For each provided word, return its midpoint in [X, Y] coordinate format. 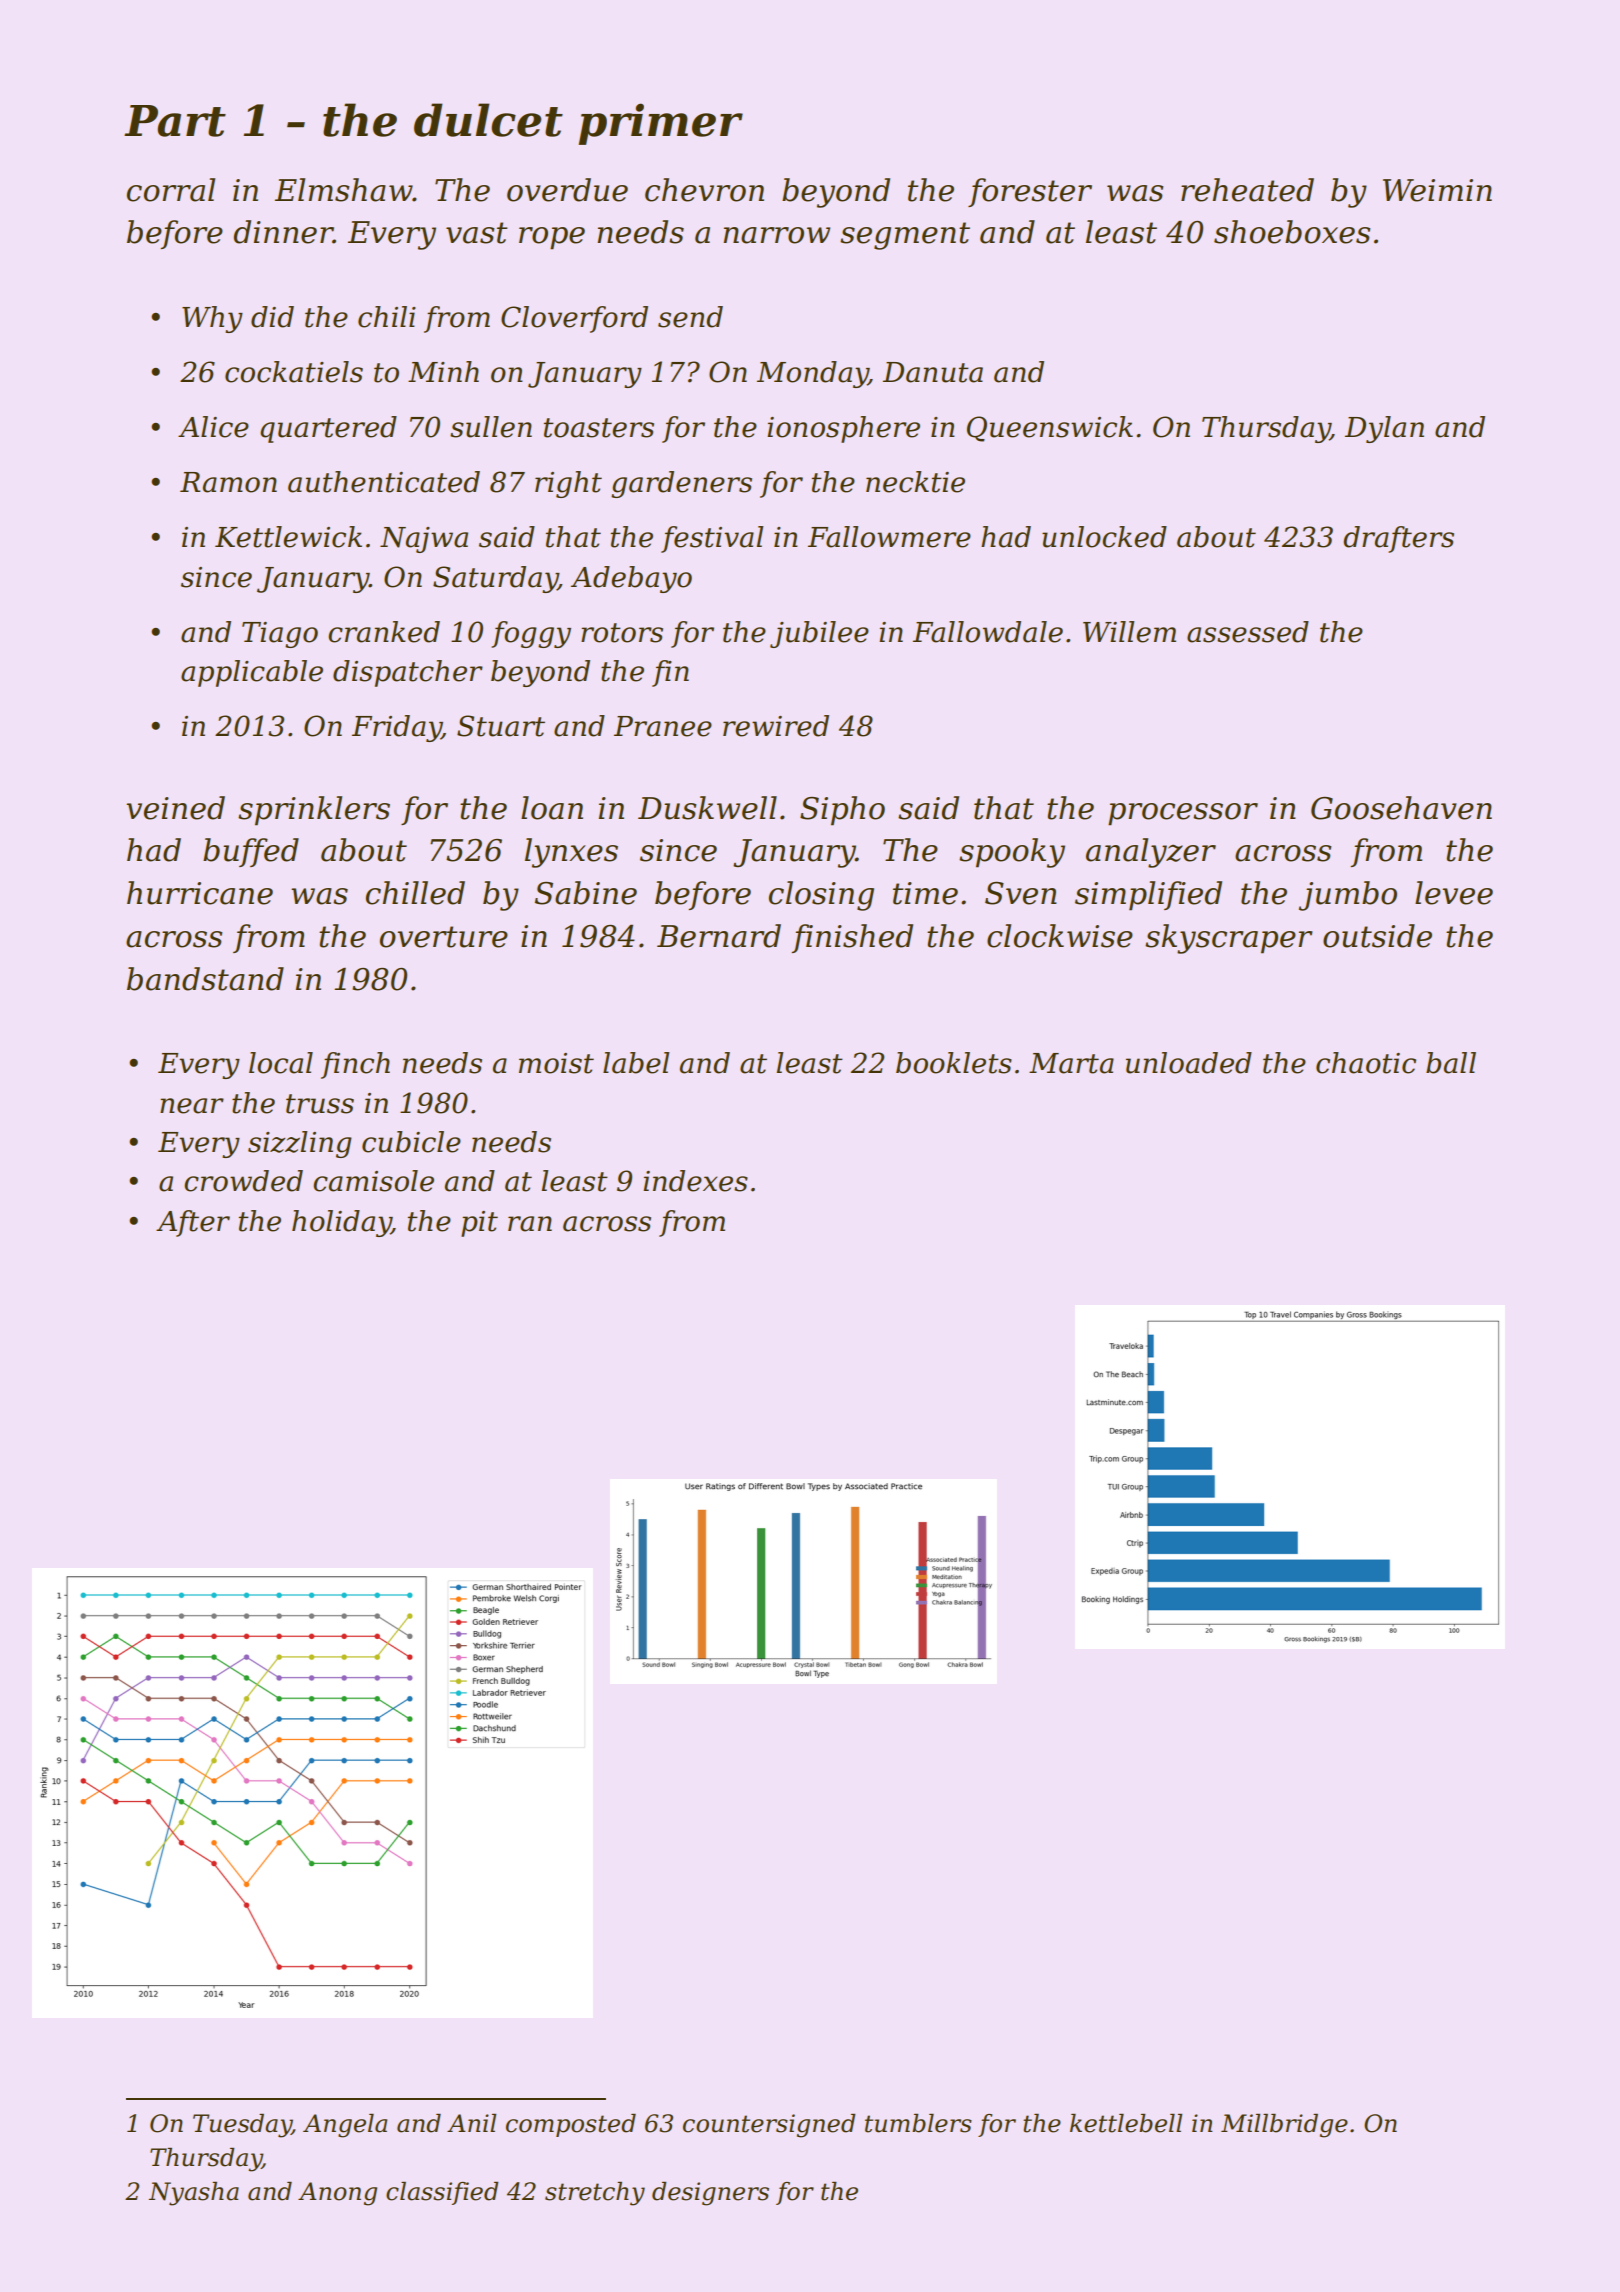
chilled [415, 893]
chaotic [1366, 1063]
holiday [341, 1223]
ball [1451, 1063]
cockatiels [294, 372]
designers [710, 2194]
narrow [776, 235]
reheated [1247, 190]
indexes [695, 1181]
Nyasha [194, 2194]
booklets [954, 1063]
